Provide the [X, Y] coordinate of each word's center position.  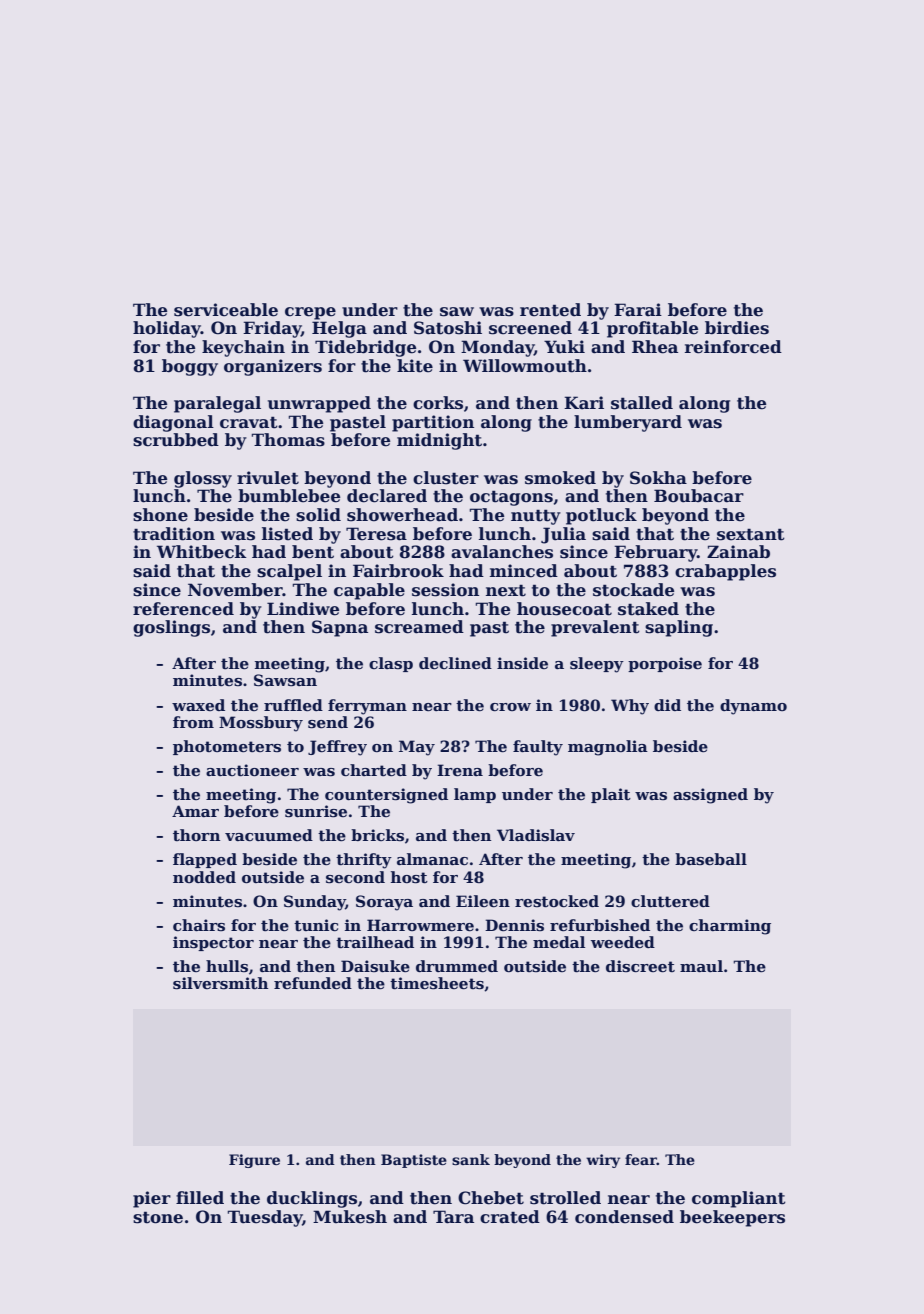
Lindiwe [303, 609]
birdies [737, 328]
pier [152, 1199]
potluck [601, 516]
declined [455, 663]
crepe [310, 313]
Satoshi [448, 328]
